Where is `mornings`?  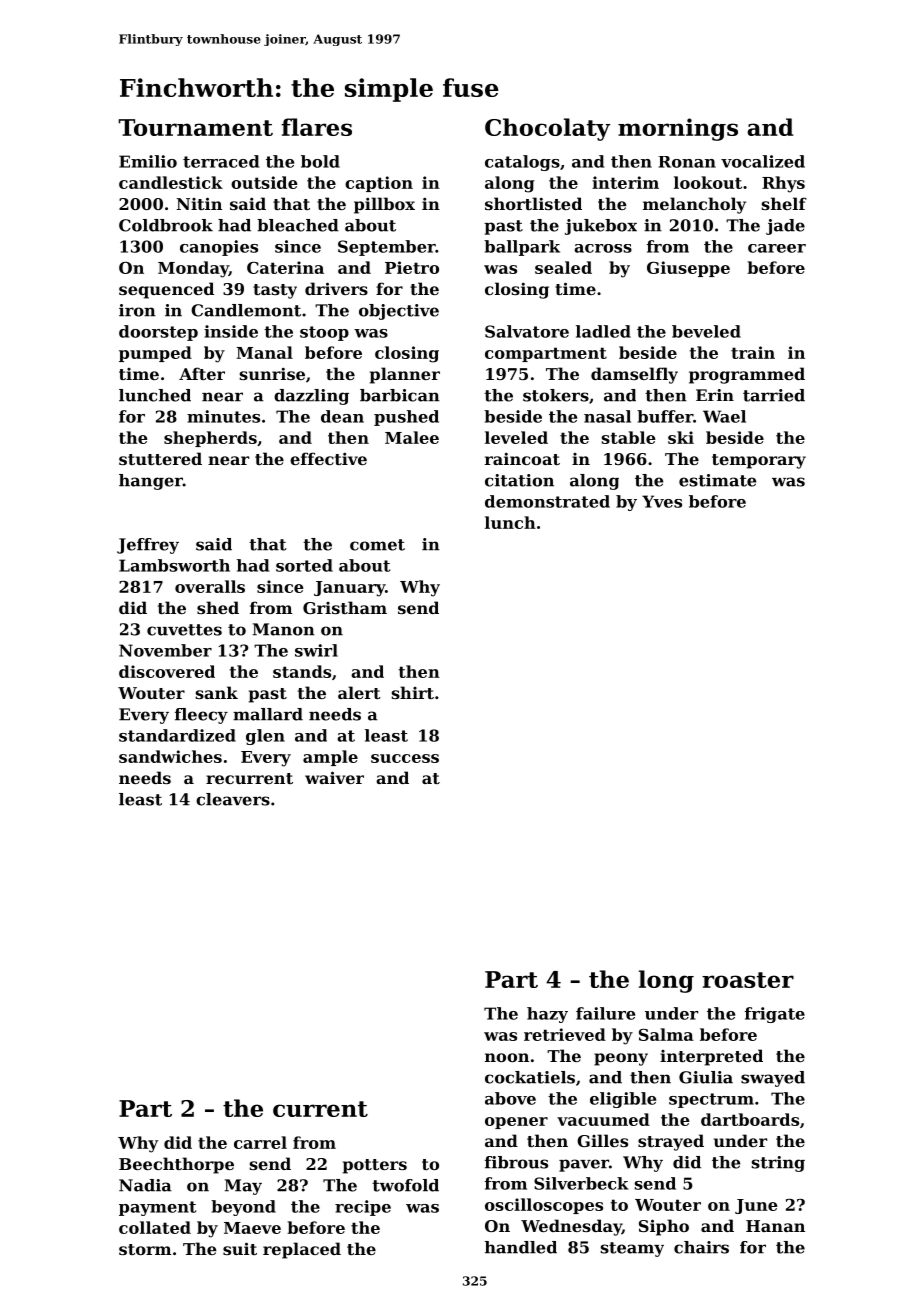
mornings is located at coordinates (678, 129).
